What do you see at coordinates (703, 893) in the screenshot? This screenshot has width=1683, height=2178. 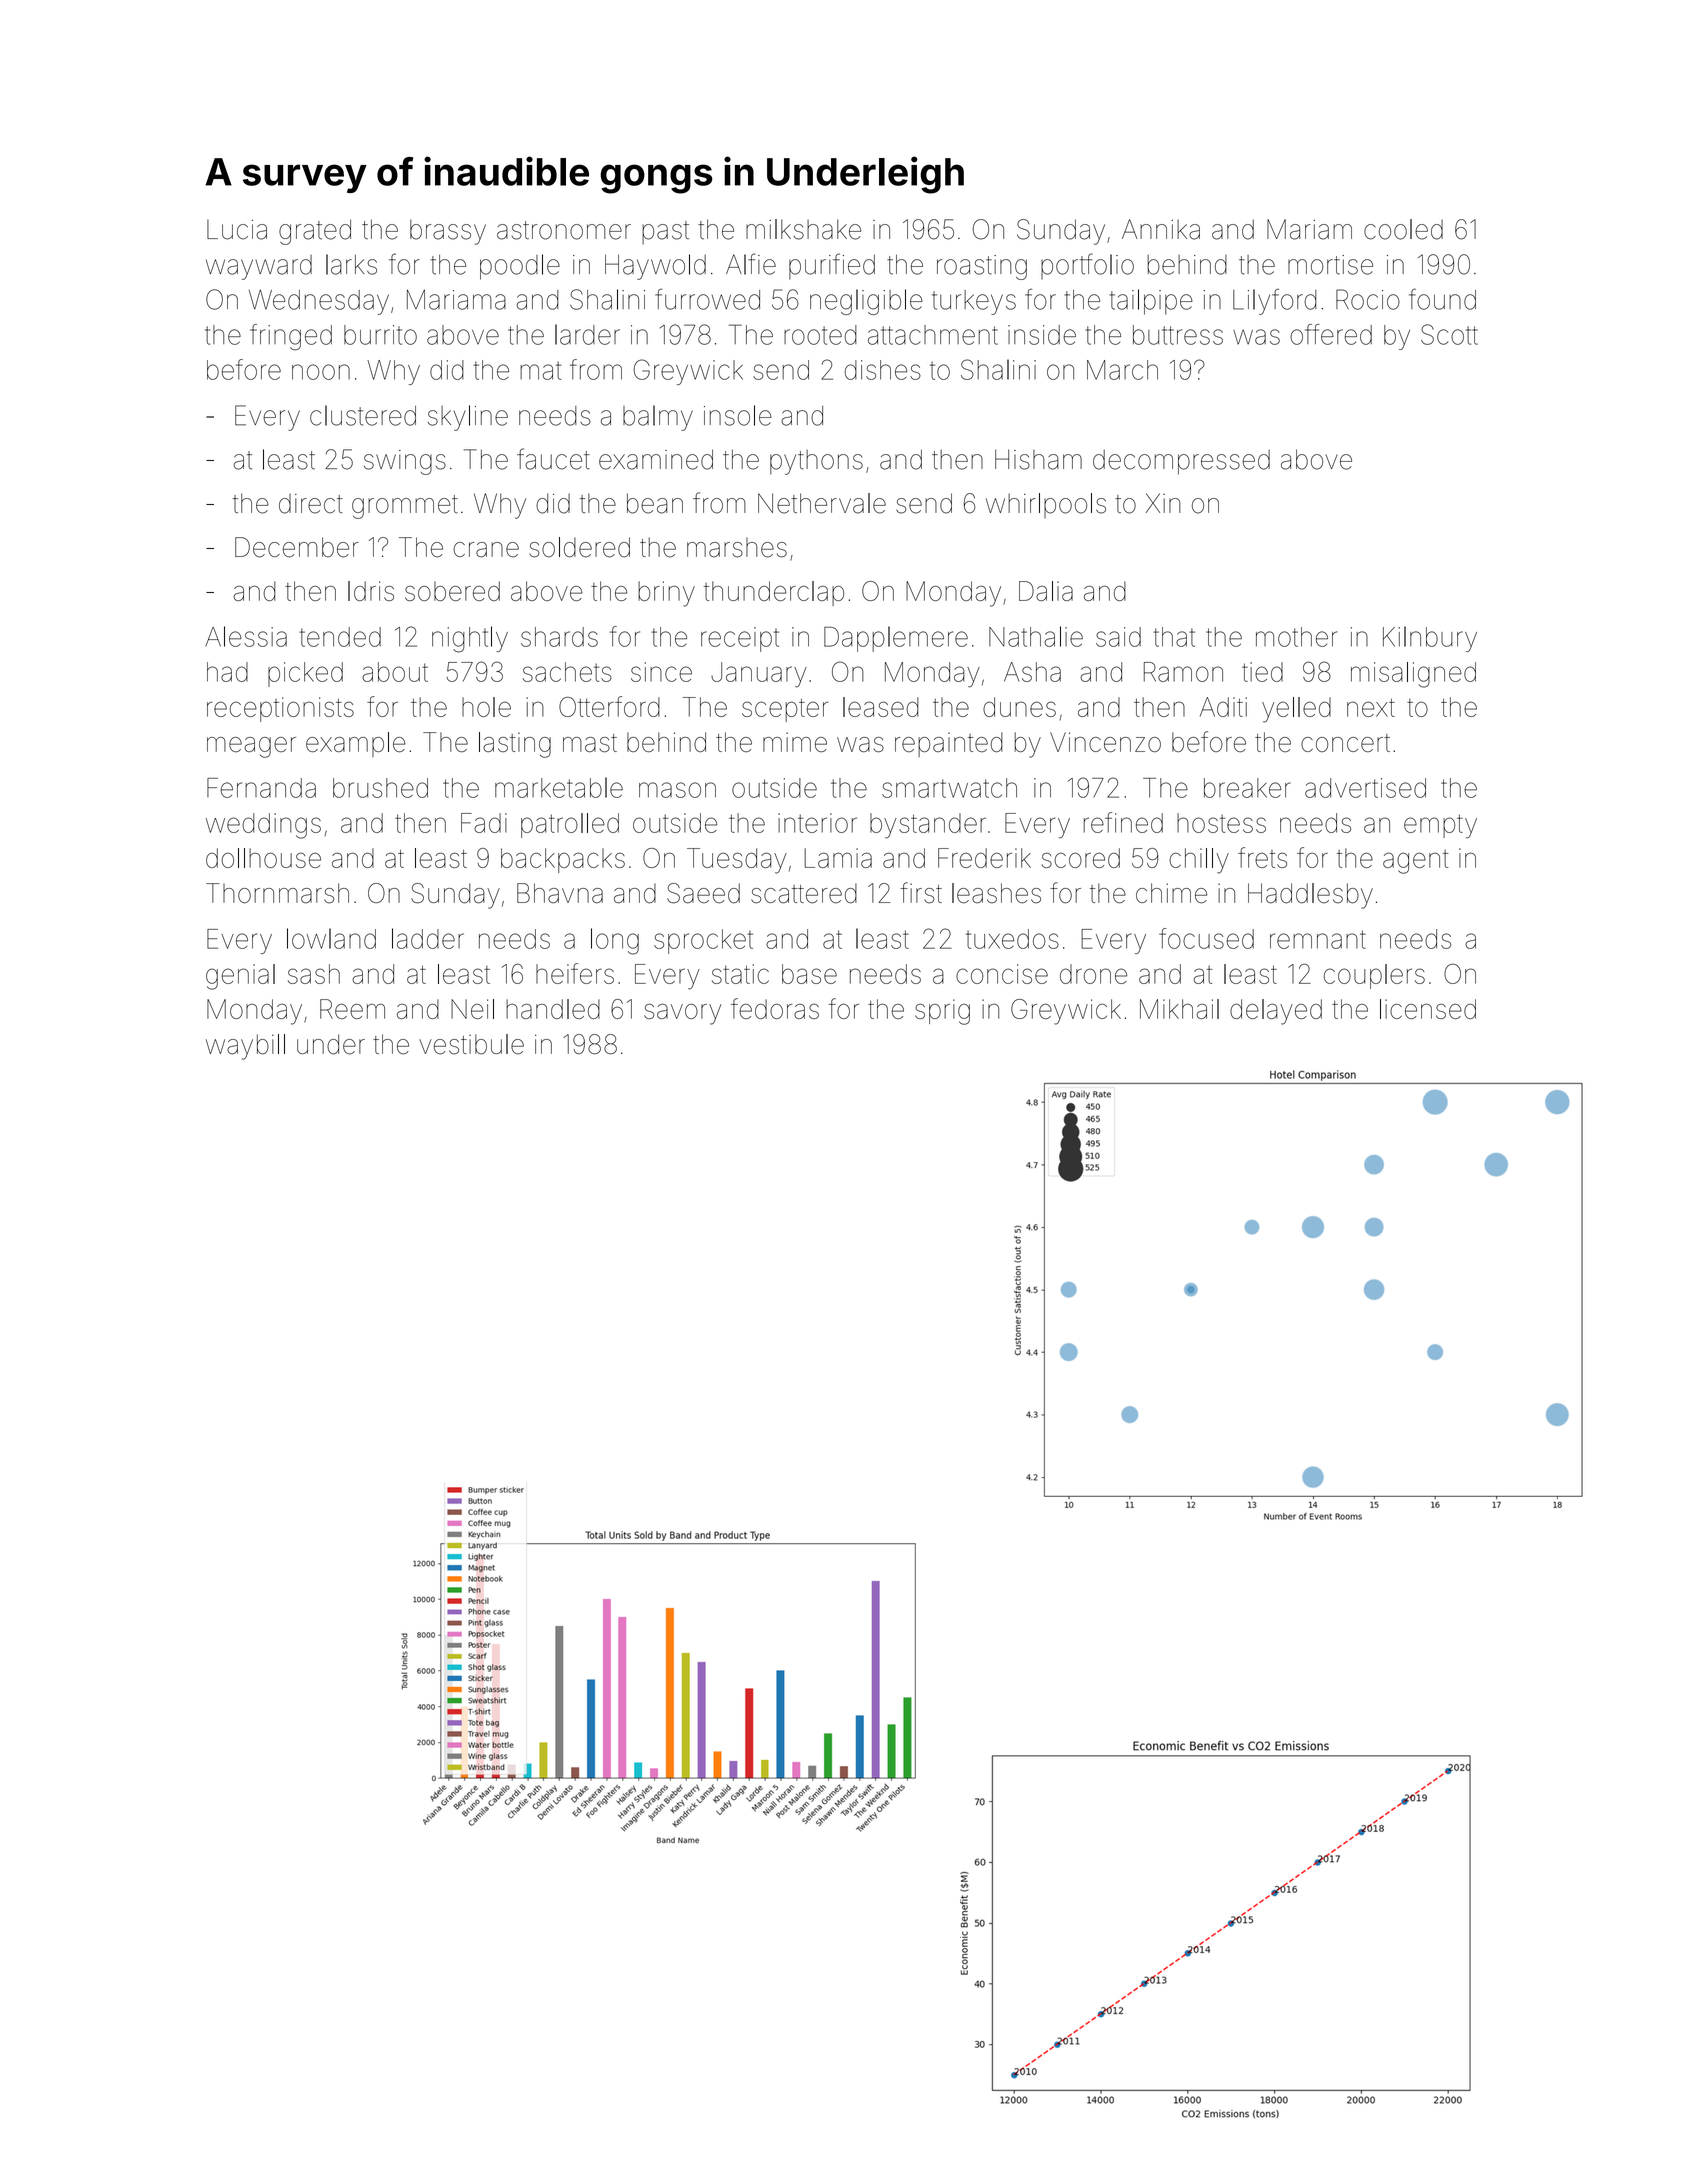 I see `Saeed` at bounding box center [703, 893].
